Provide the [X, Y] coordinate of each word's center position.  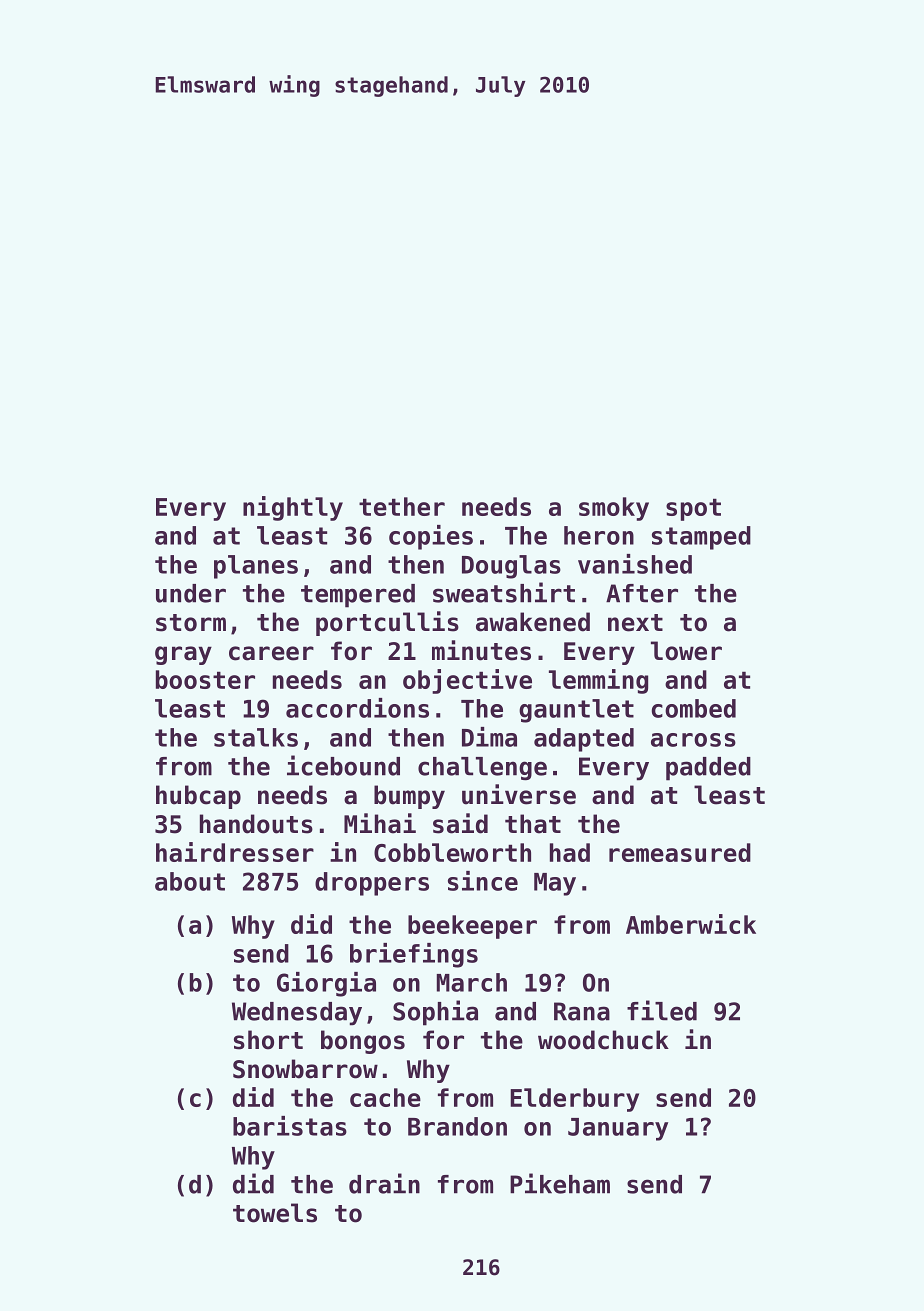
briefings [414, 955]
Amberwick [691, 924]
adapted [584, 740]
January [618, 1129]
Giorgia [326, 984]
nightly [293, 508]
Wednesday [297, 1014]
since [483, 881]
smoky [614, 509]
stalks [256, 737]
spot [693, 509]
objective [467, 681]
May [555, 884]
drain [384, 1183]
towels [275, 1213]
